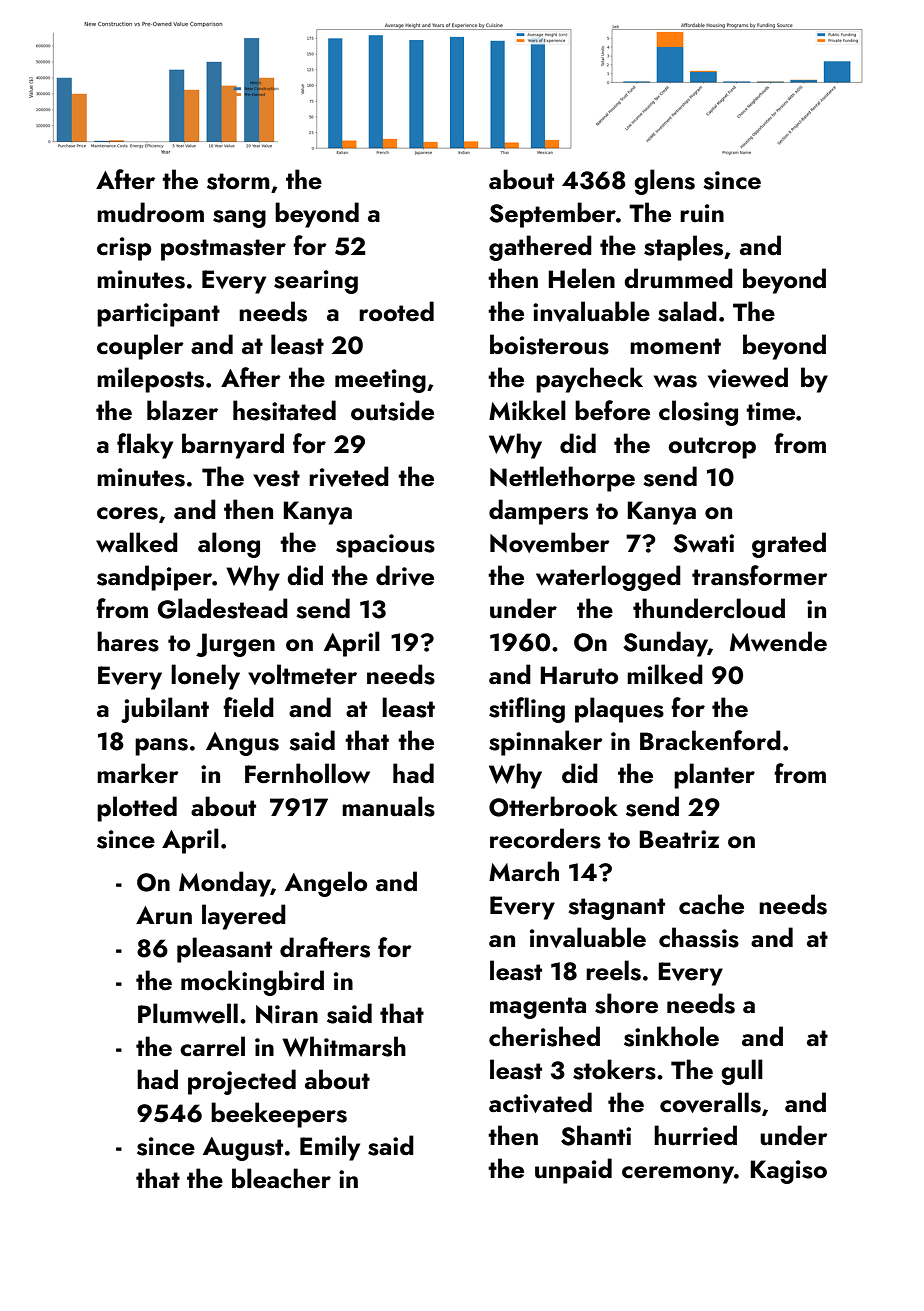  I want to click on manuals, so click(388, 806).
